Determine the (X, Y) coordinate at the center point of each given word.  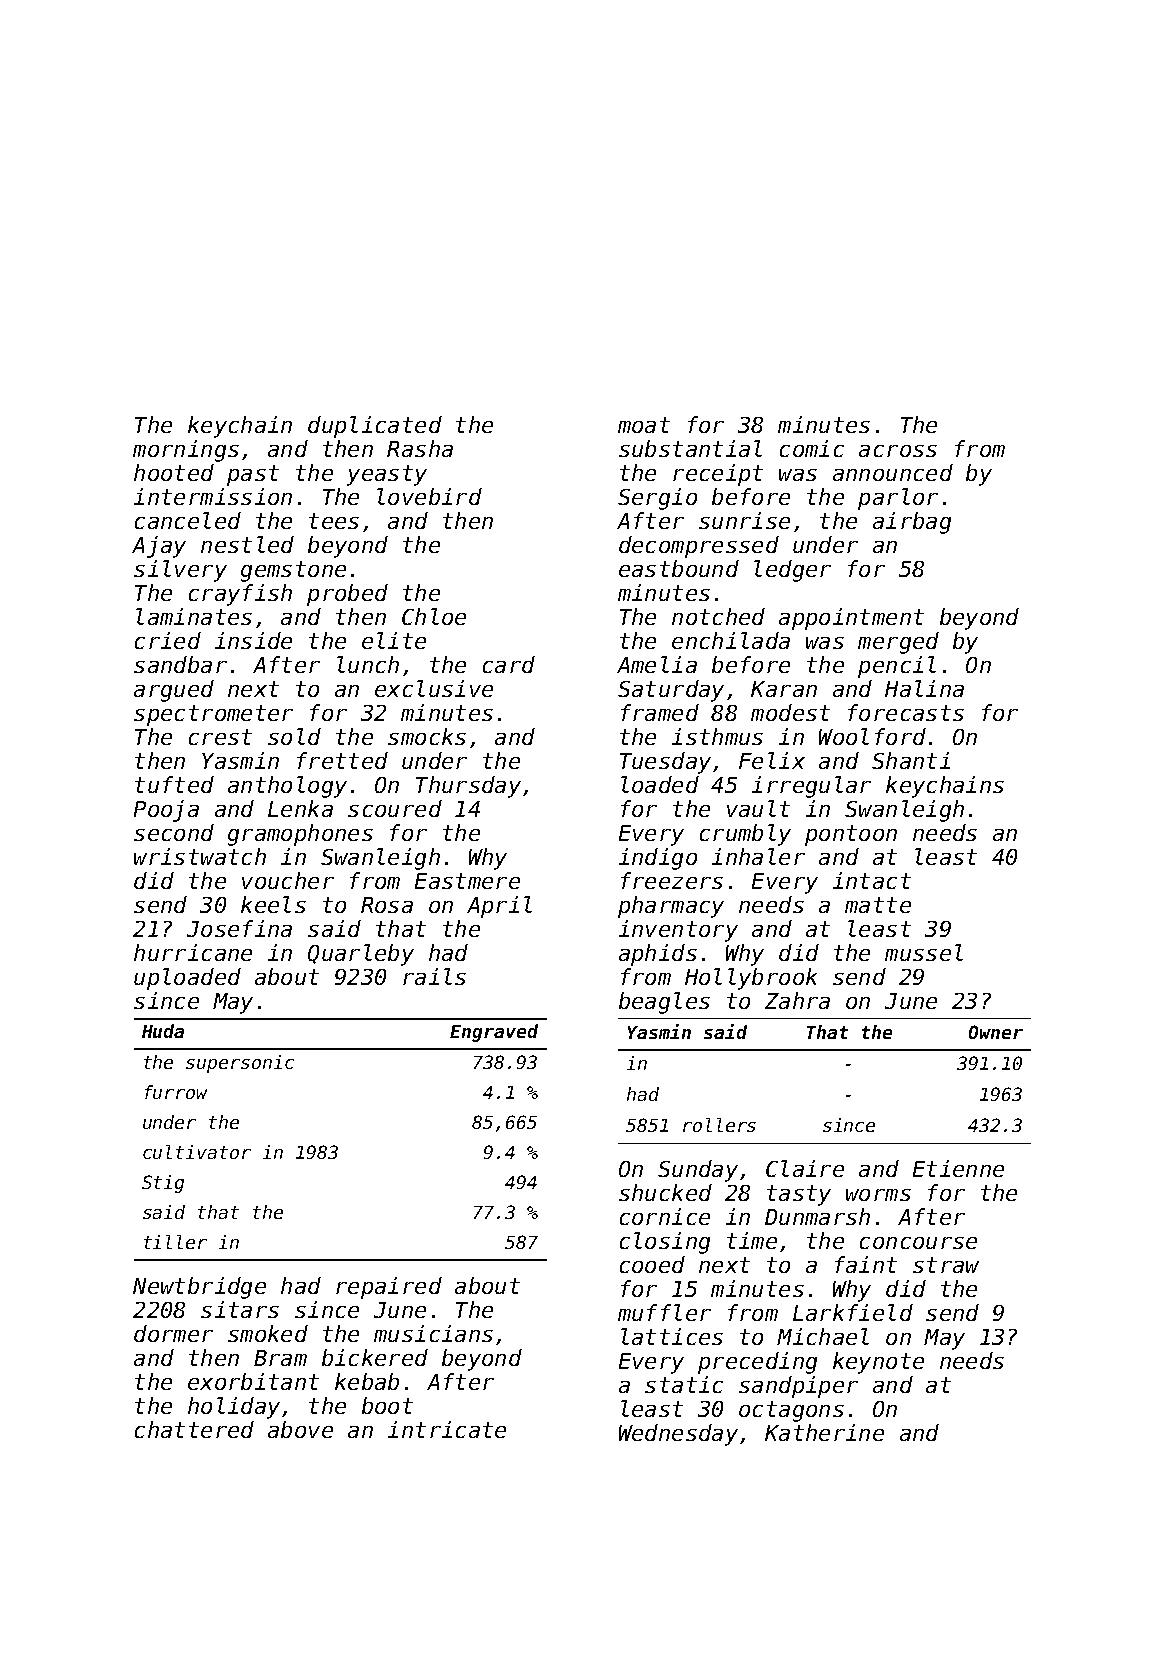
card (509, 664)
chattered (194, 1429)
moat (644, 425)
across (898, 451)
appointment (851, 619)
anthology (287, 787)
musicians (433, 1333)
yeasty (387, 475)
